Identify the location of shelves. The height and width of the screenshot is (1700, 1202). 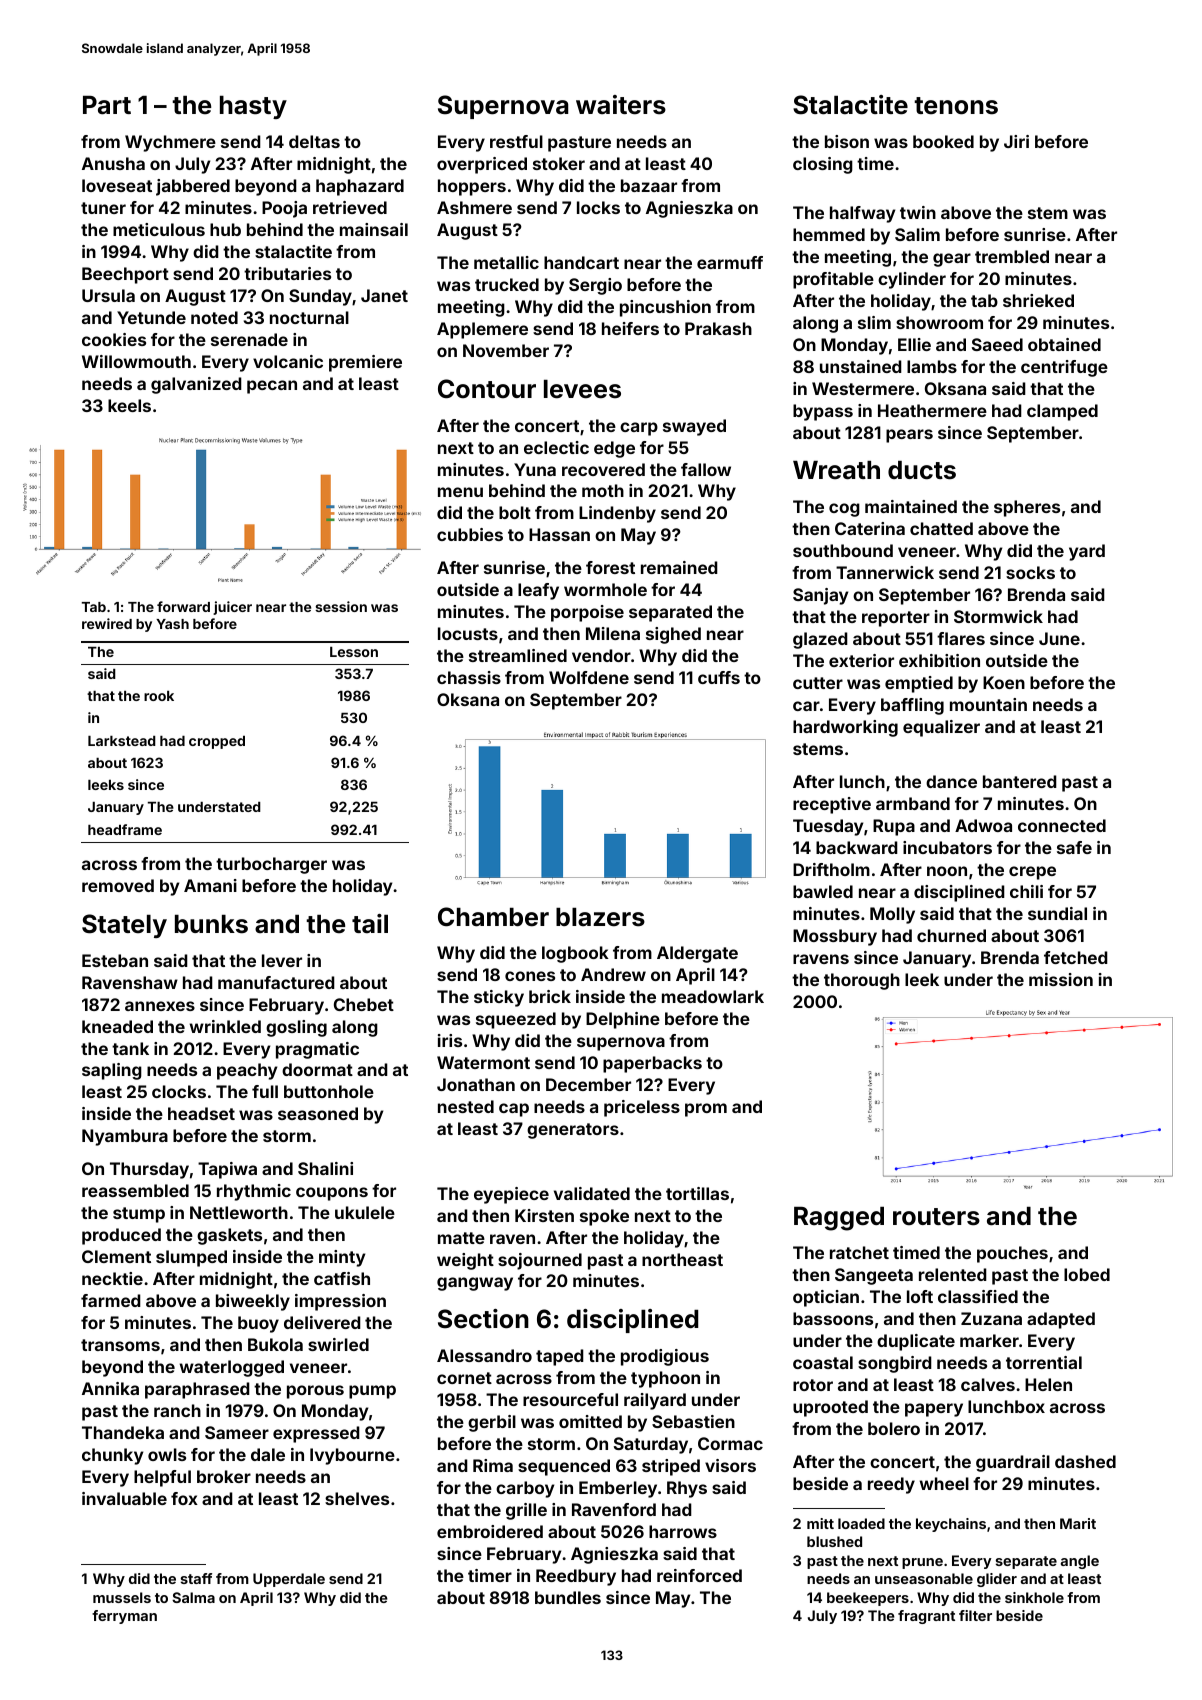
(357, 1498).
